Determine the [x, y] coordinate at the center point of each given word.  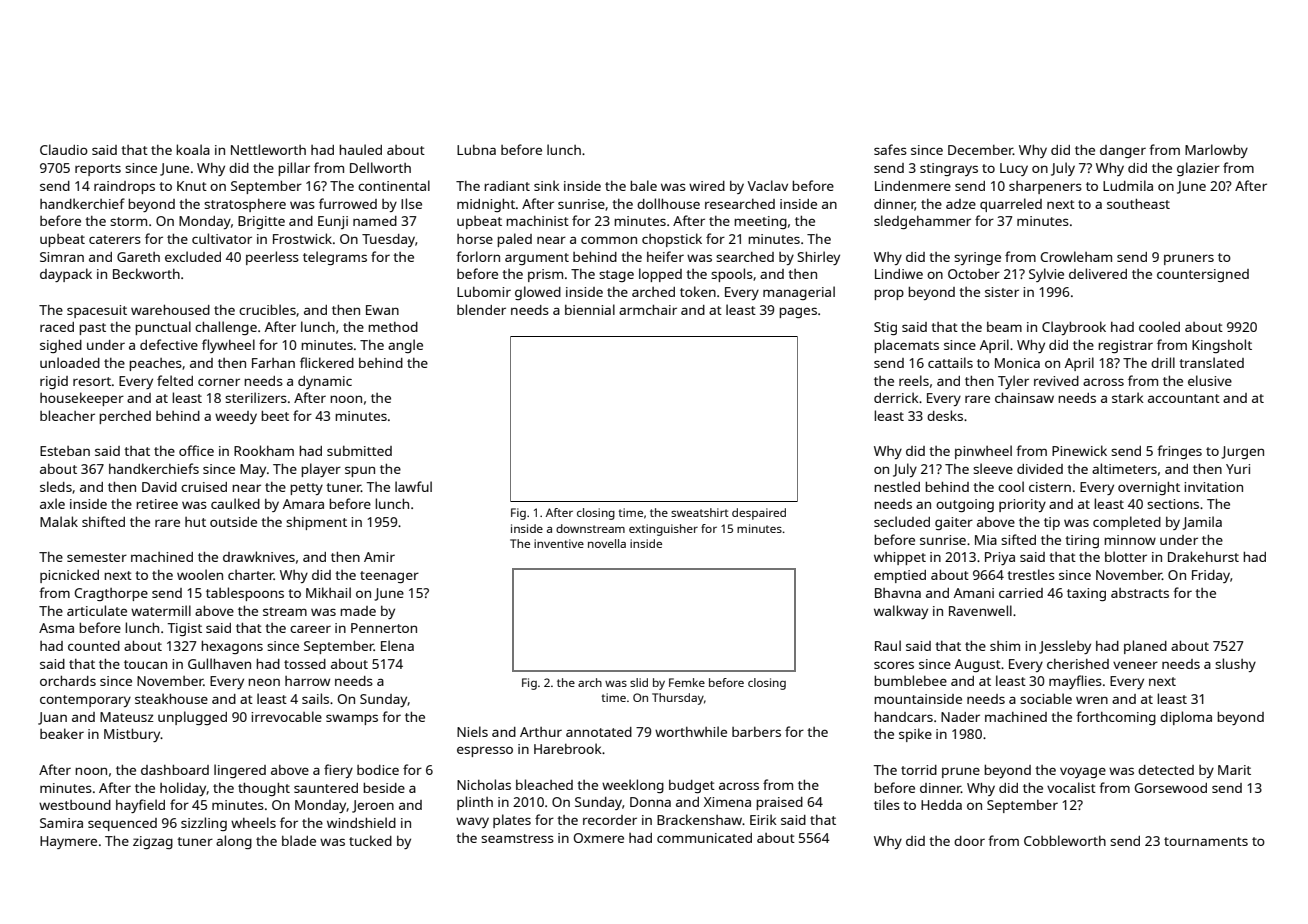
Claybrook [1074, 328]
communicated [704, 838]
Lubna [476, 150]
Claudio [64, 149]
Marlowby [1216, 151]
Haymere [68, 842]
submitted [359, 451]
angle [405, 346]
